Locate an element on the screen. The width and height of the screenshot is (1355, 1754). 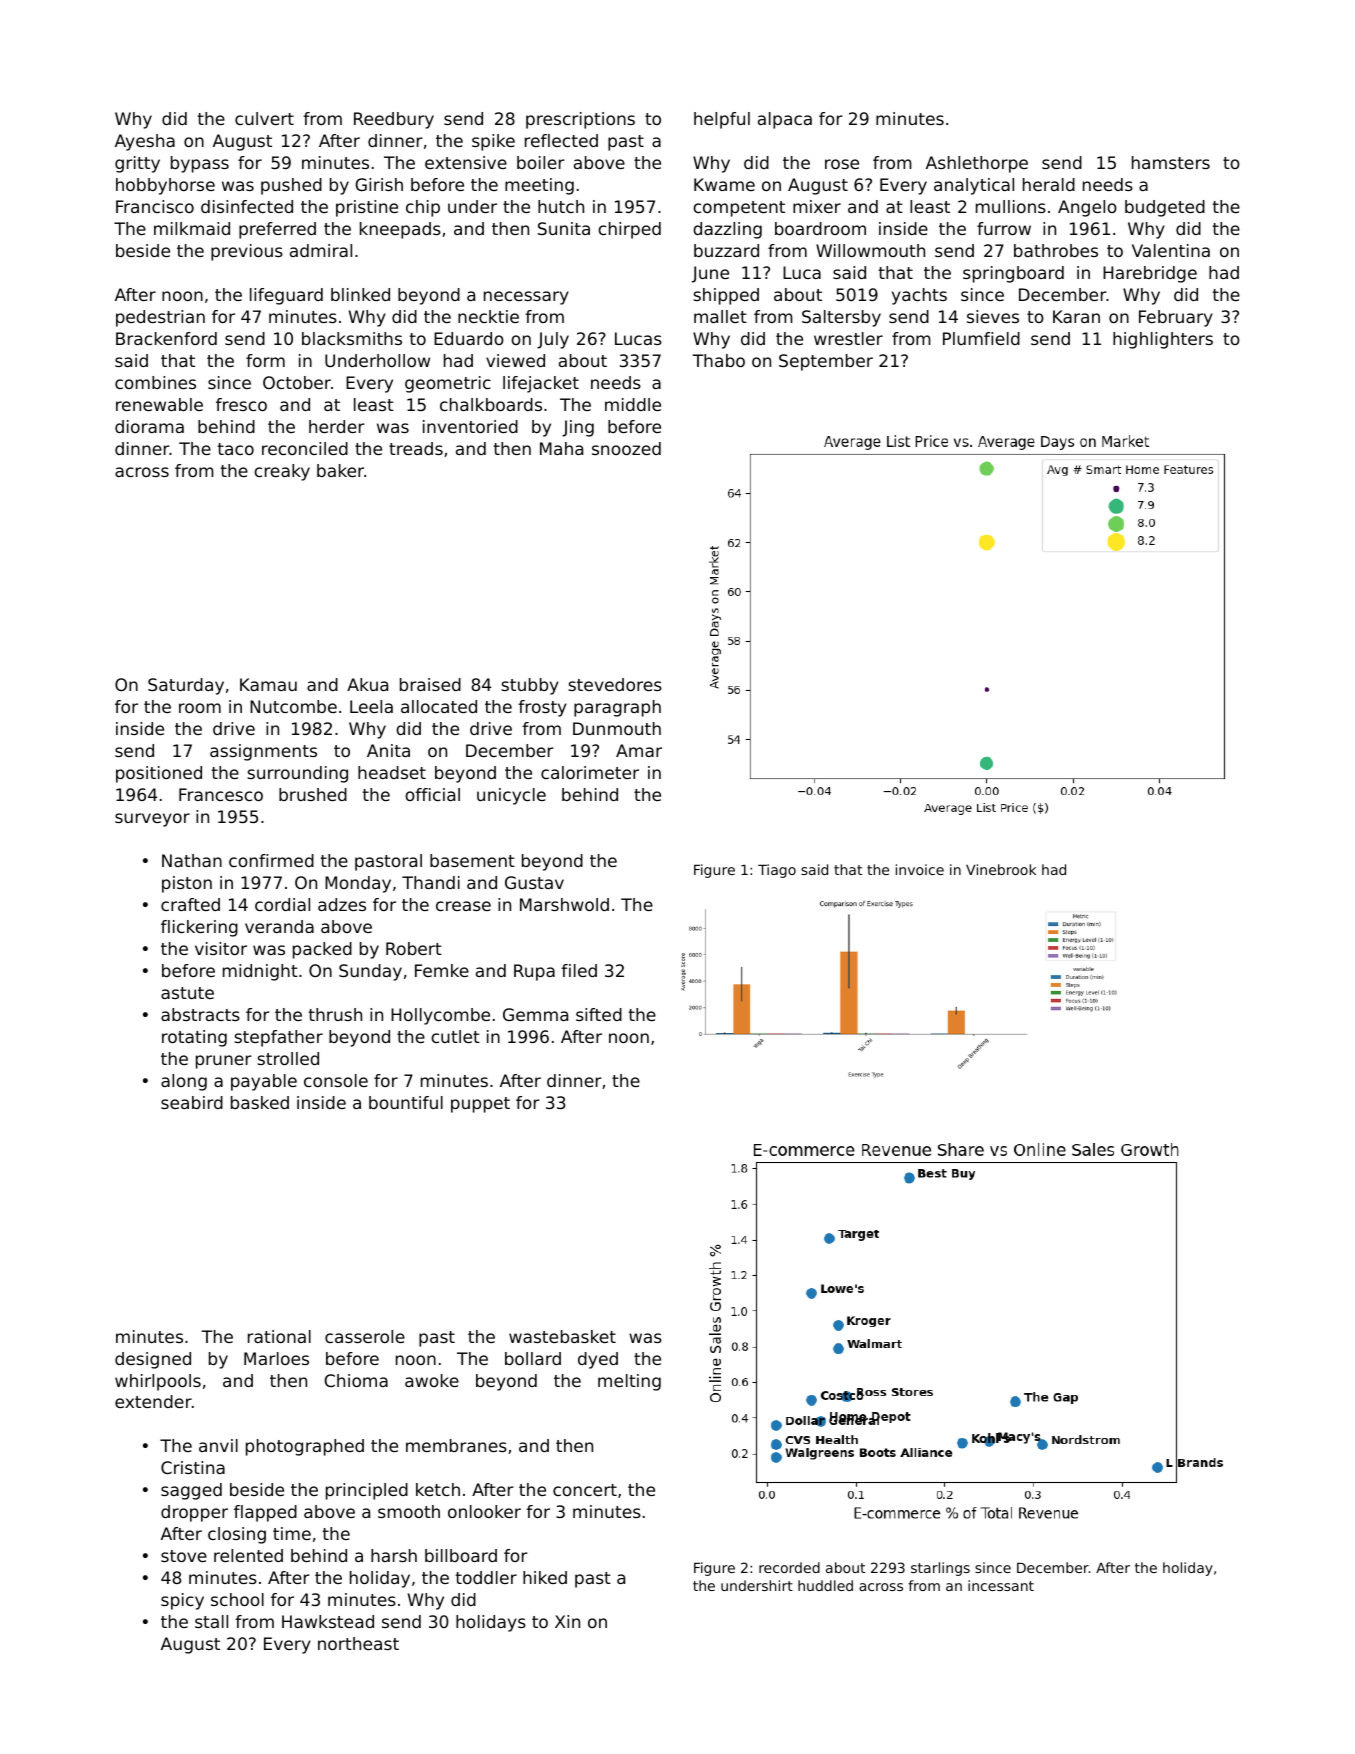
Ashlethorpe is located at coordinates (977, 164).
